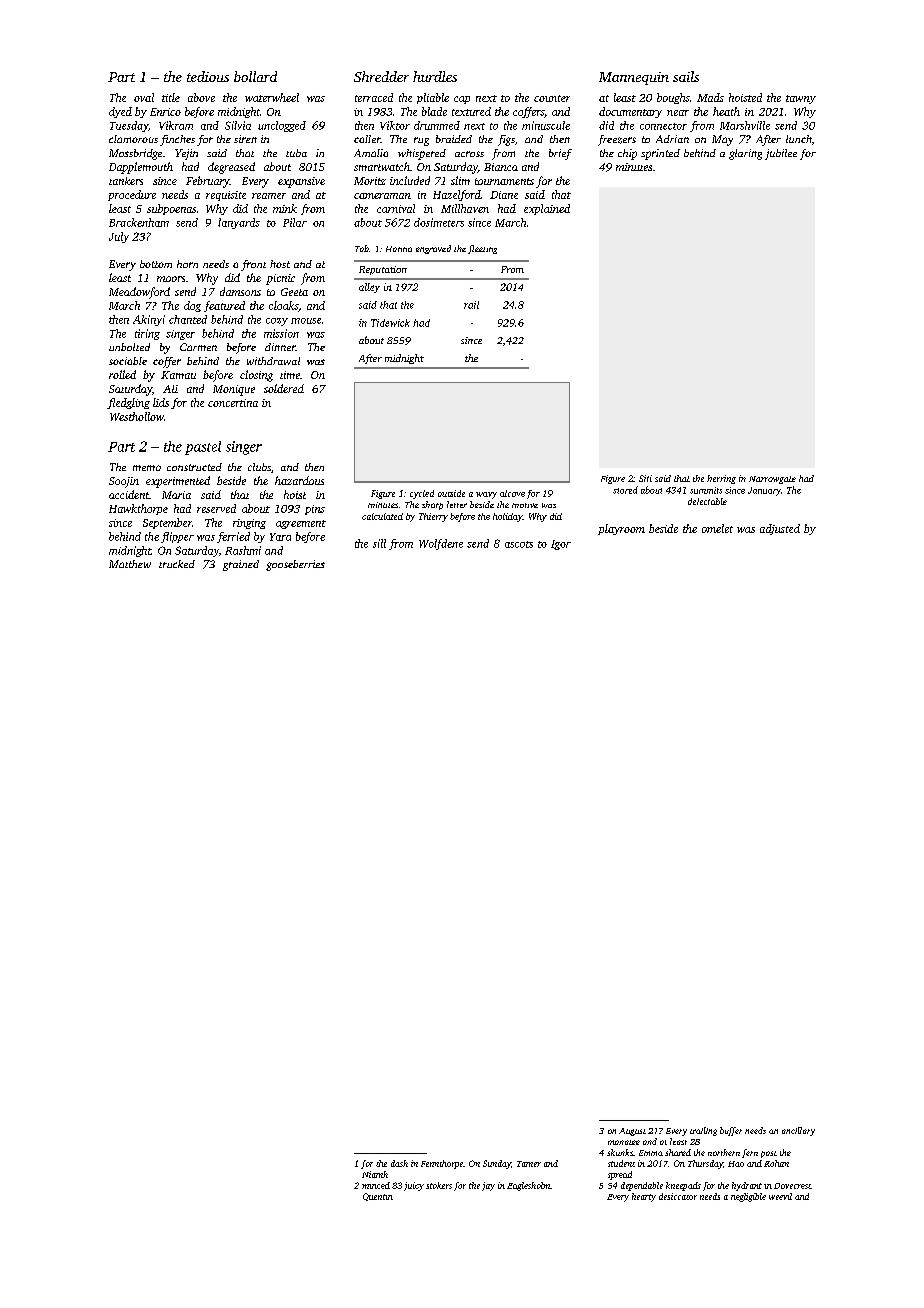 The image size is (924, 1308). What do you see at coordinates (435, 76) in the document?
I see `hurdles` at bounding box center [435, 76].
